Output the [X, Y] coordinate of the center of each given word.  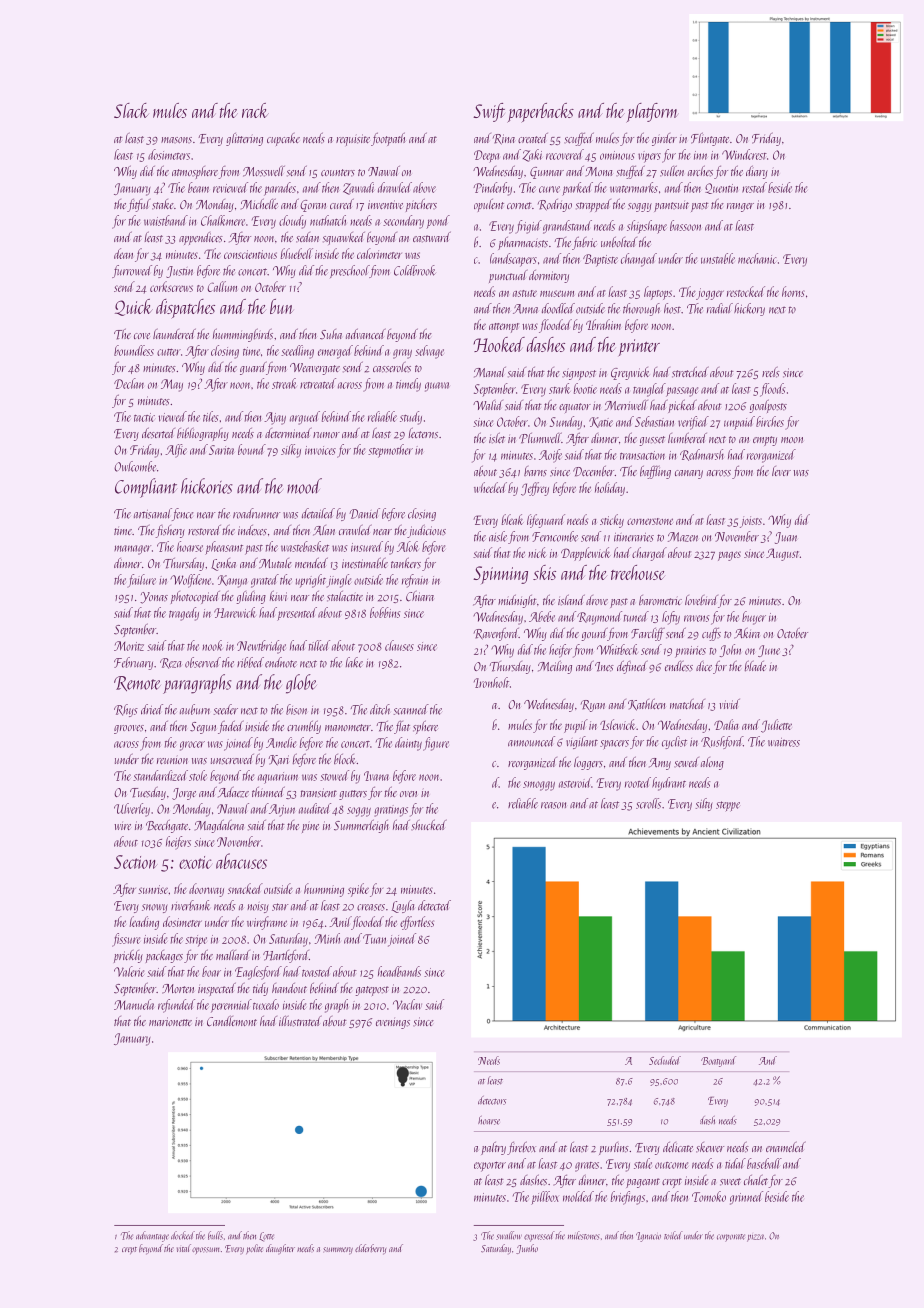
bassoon [685, 225]
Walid [488, 405]
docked [183, 1235]
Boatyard [718, 1061]
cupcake [283, 139]
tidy [260, 989]
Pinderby [492, 189]
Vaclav [407, 1004]
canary [689, 474]
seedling [297, 352]
